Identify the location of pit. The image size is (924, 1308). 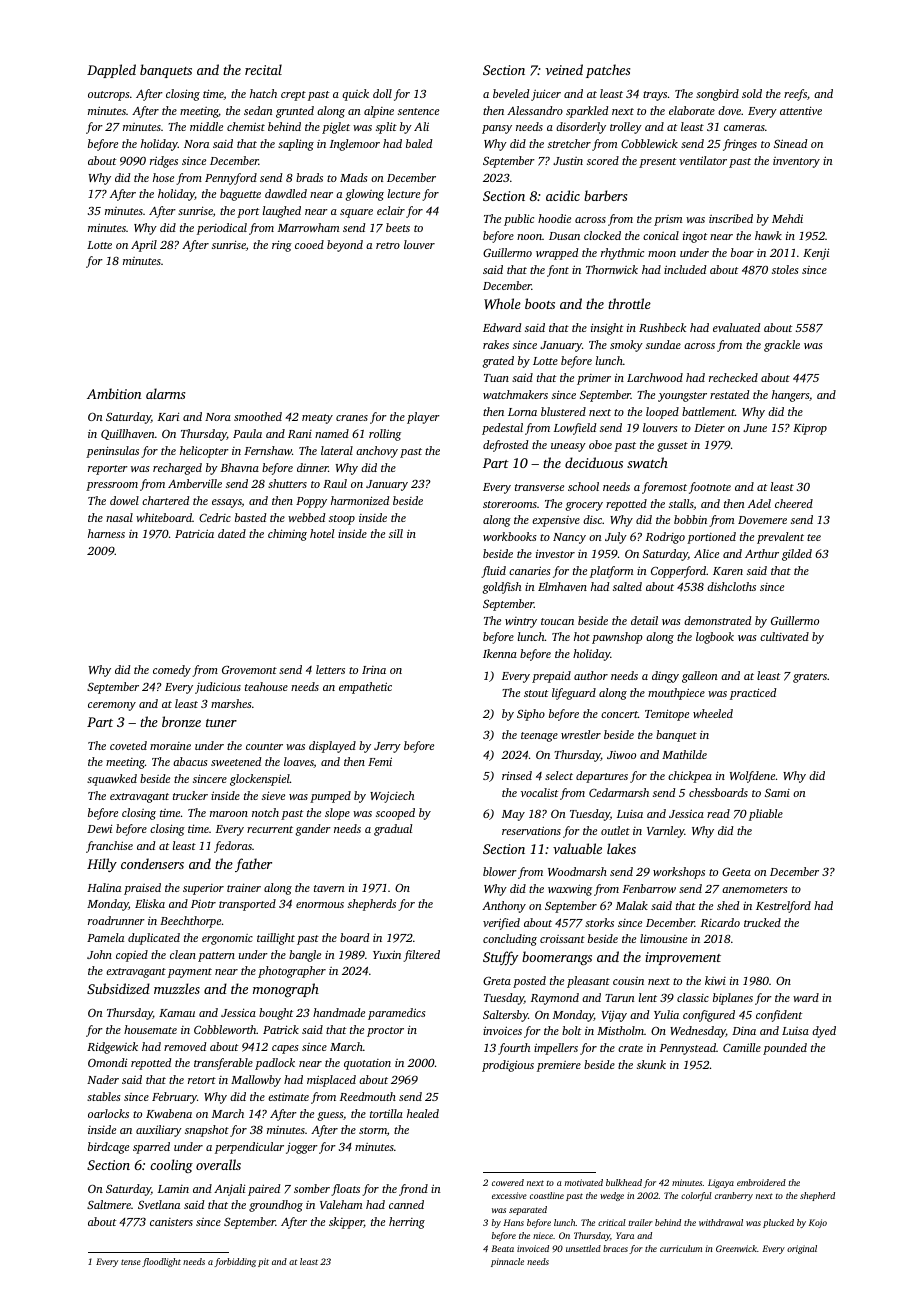
(263, 1262).
